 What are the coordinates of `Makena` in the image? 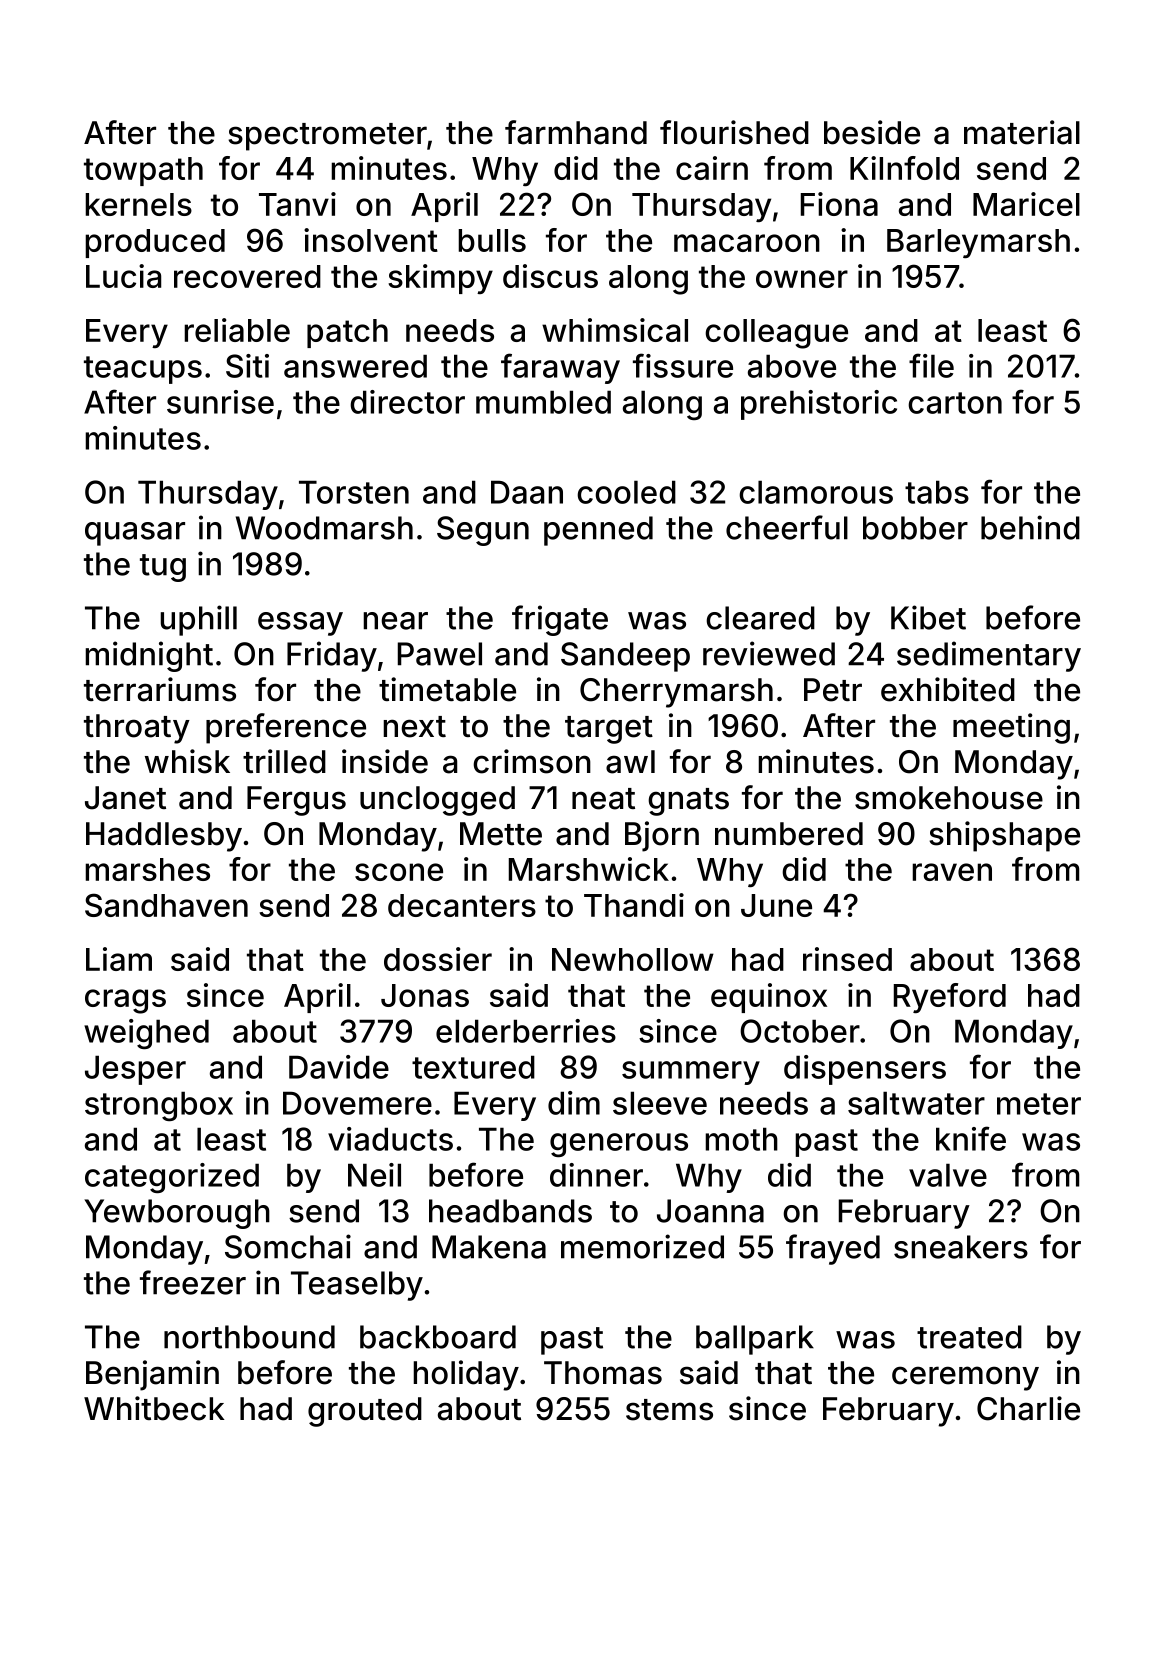 It's located at (489, 1247).
